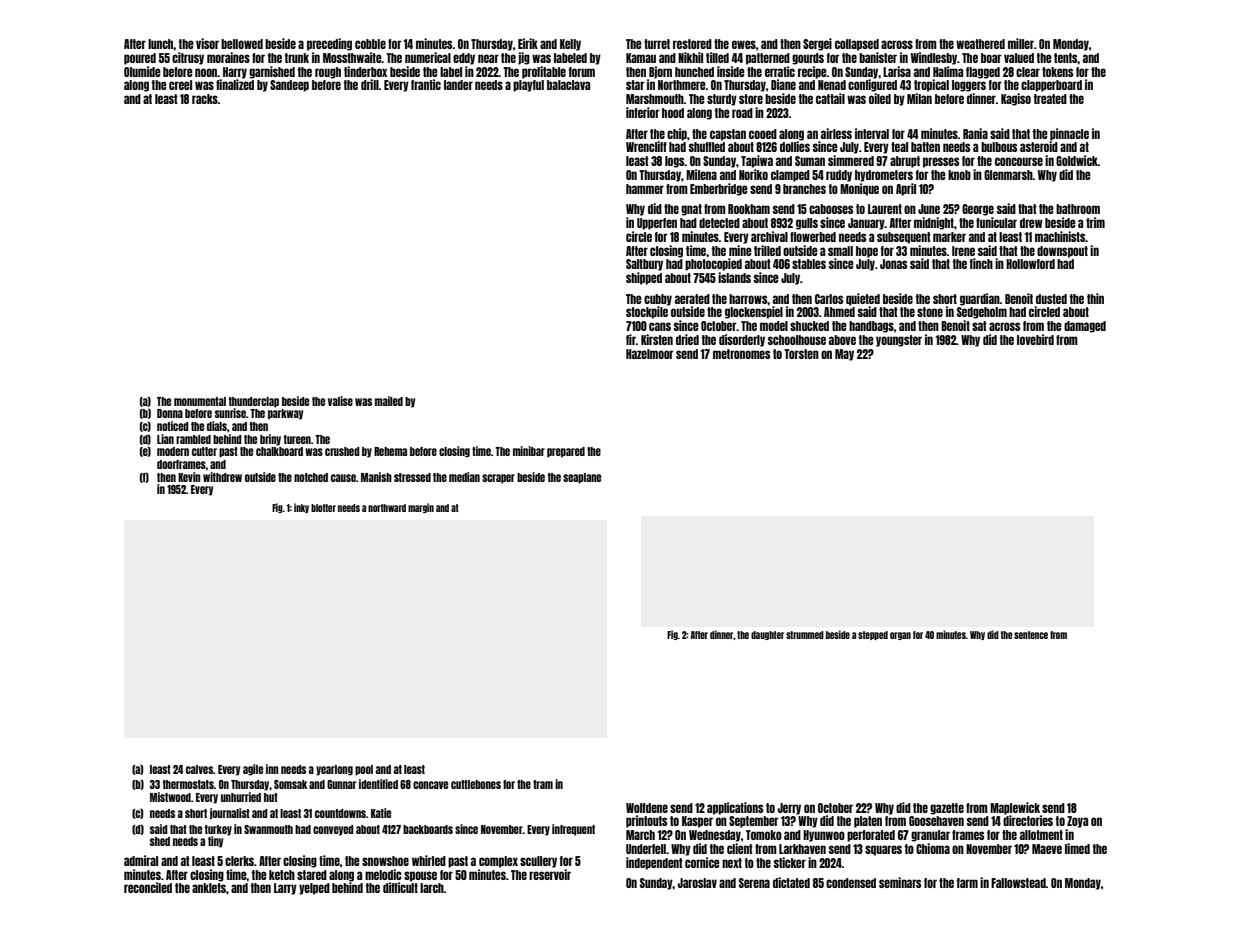 This screenshot has height=952, width=1233. Describe the element at coordinates (1069, 134) in the screenshot. I see `pinnacle` at that location.
